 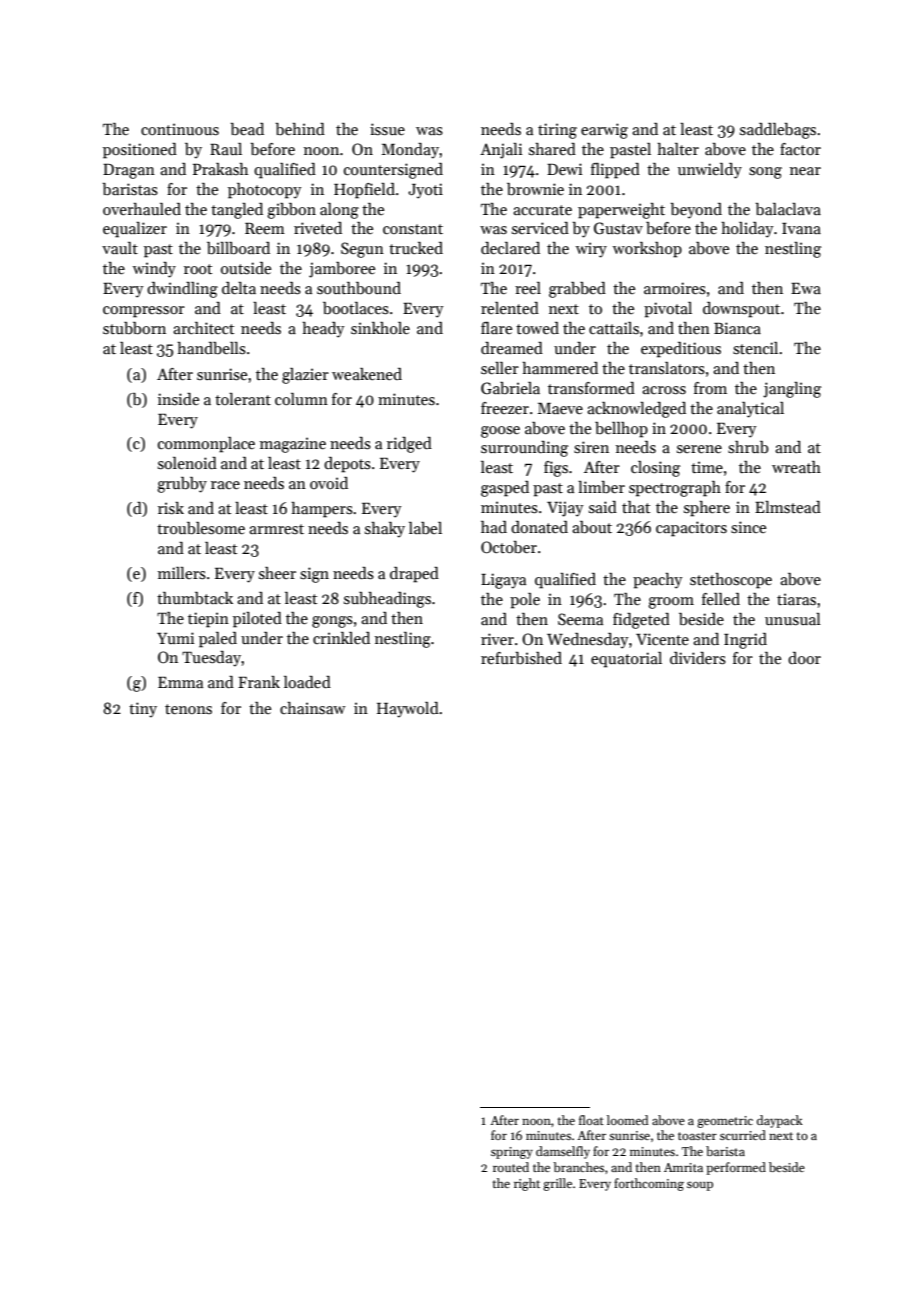 I want to click on routed, so click(x=511, y=1167).
